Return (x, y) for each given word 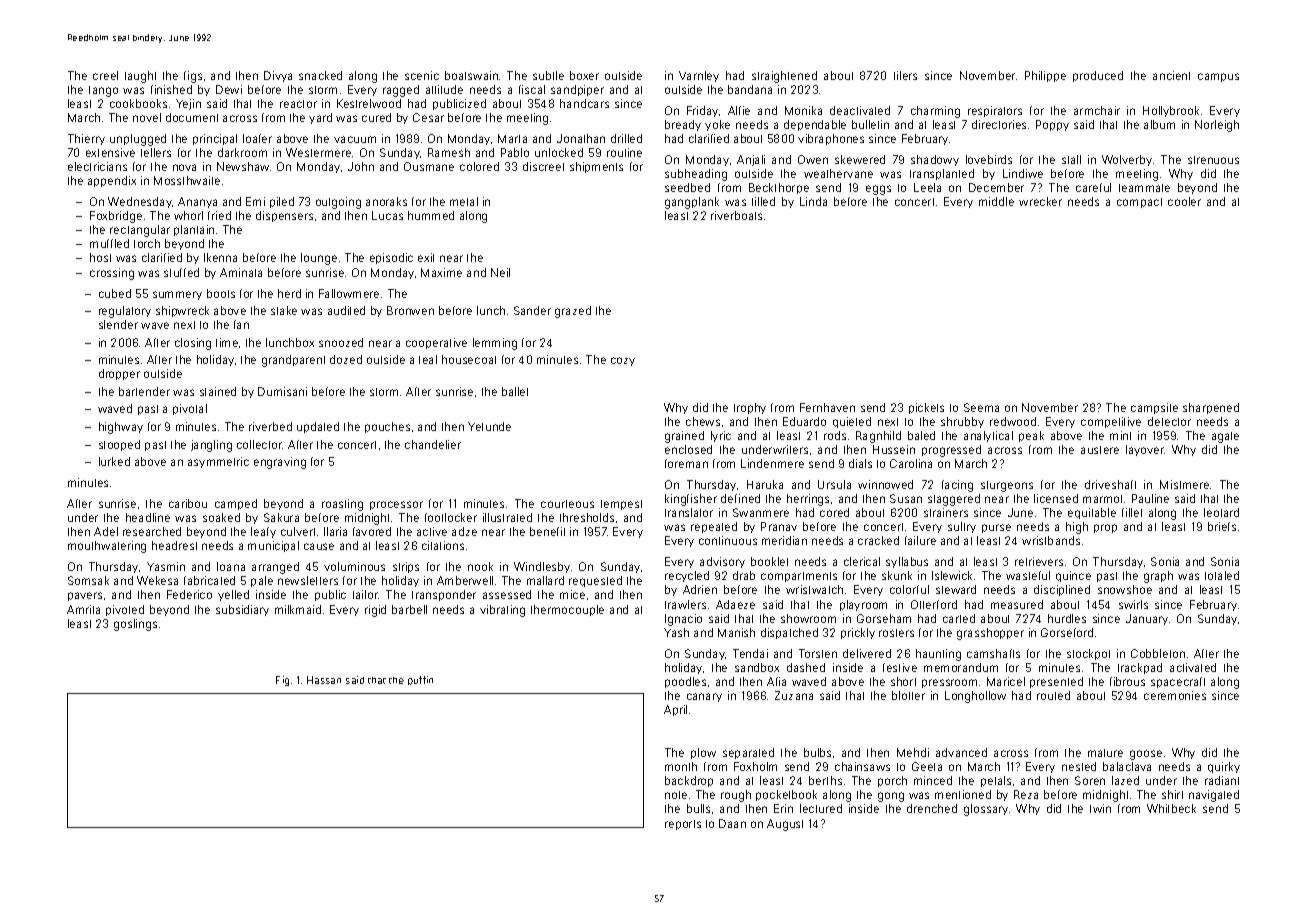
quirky (1224, 767)
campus (1218, 77)
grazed (573, 312)
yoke (717, 125)
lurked (114, 461)
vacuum (355, 139)
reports (683, 825)
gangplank (692, 203)
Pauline (1150, 498)
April (675, 710)
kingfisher (691, 500)
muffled (109, 243)
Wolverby (1127, 160)
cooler (1184, 201)
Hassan (324, 680)
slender (118, 324)
